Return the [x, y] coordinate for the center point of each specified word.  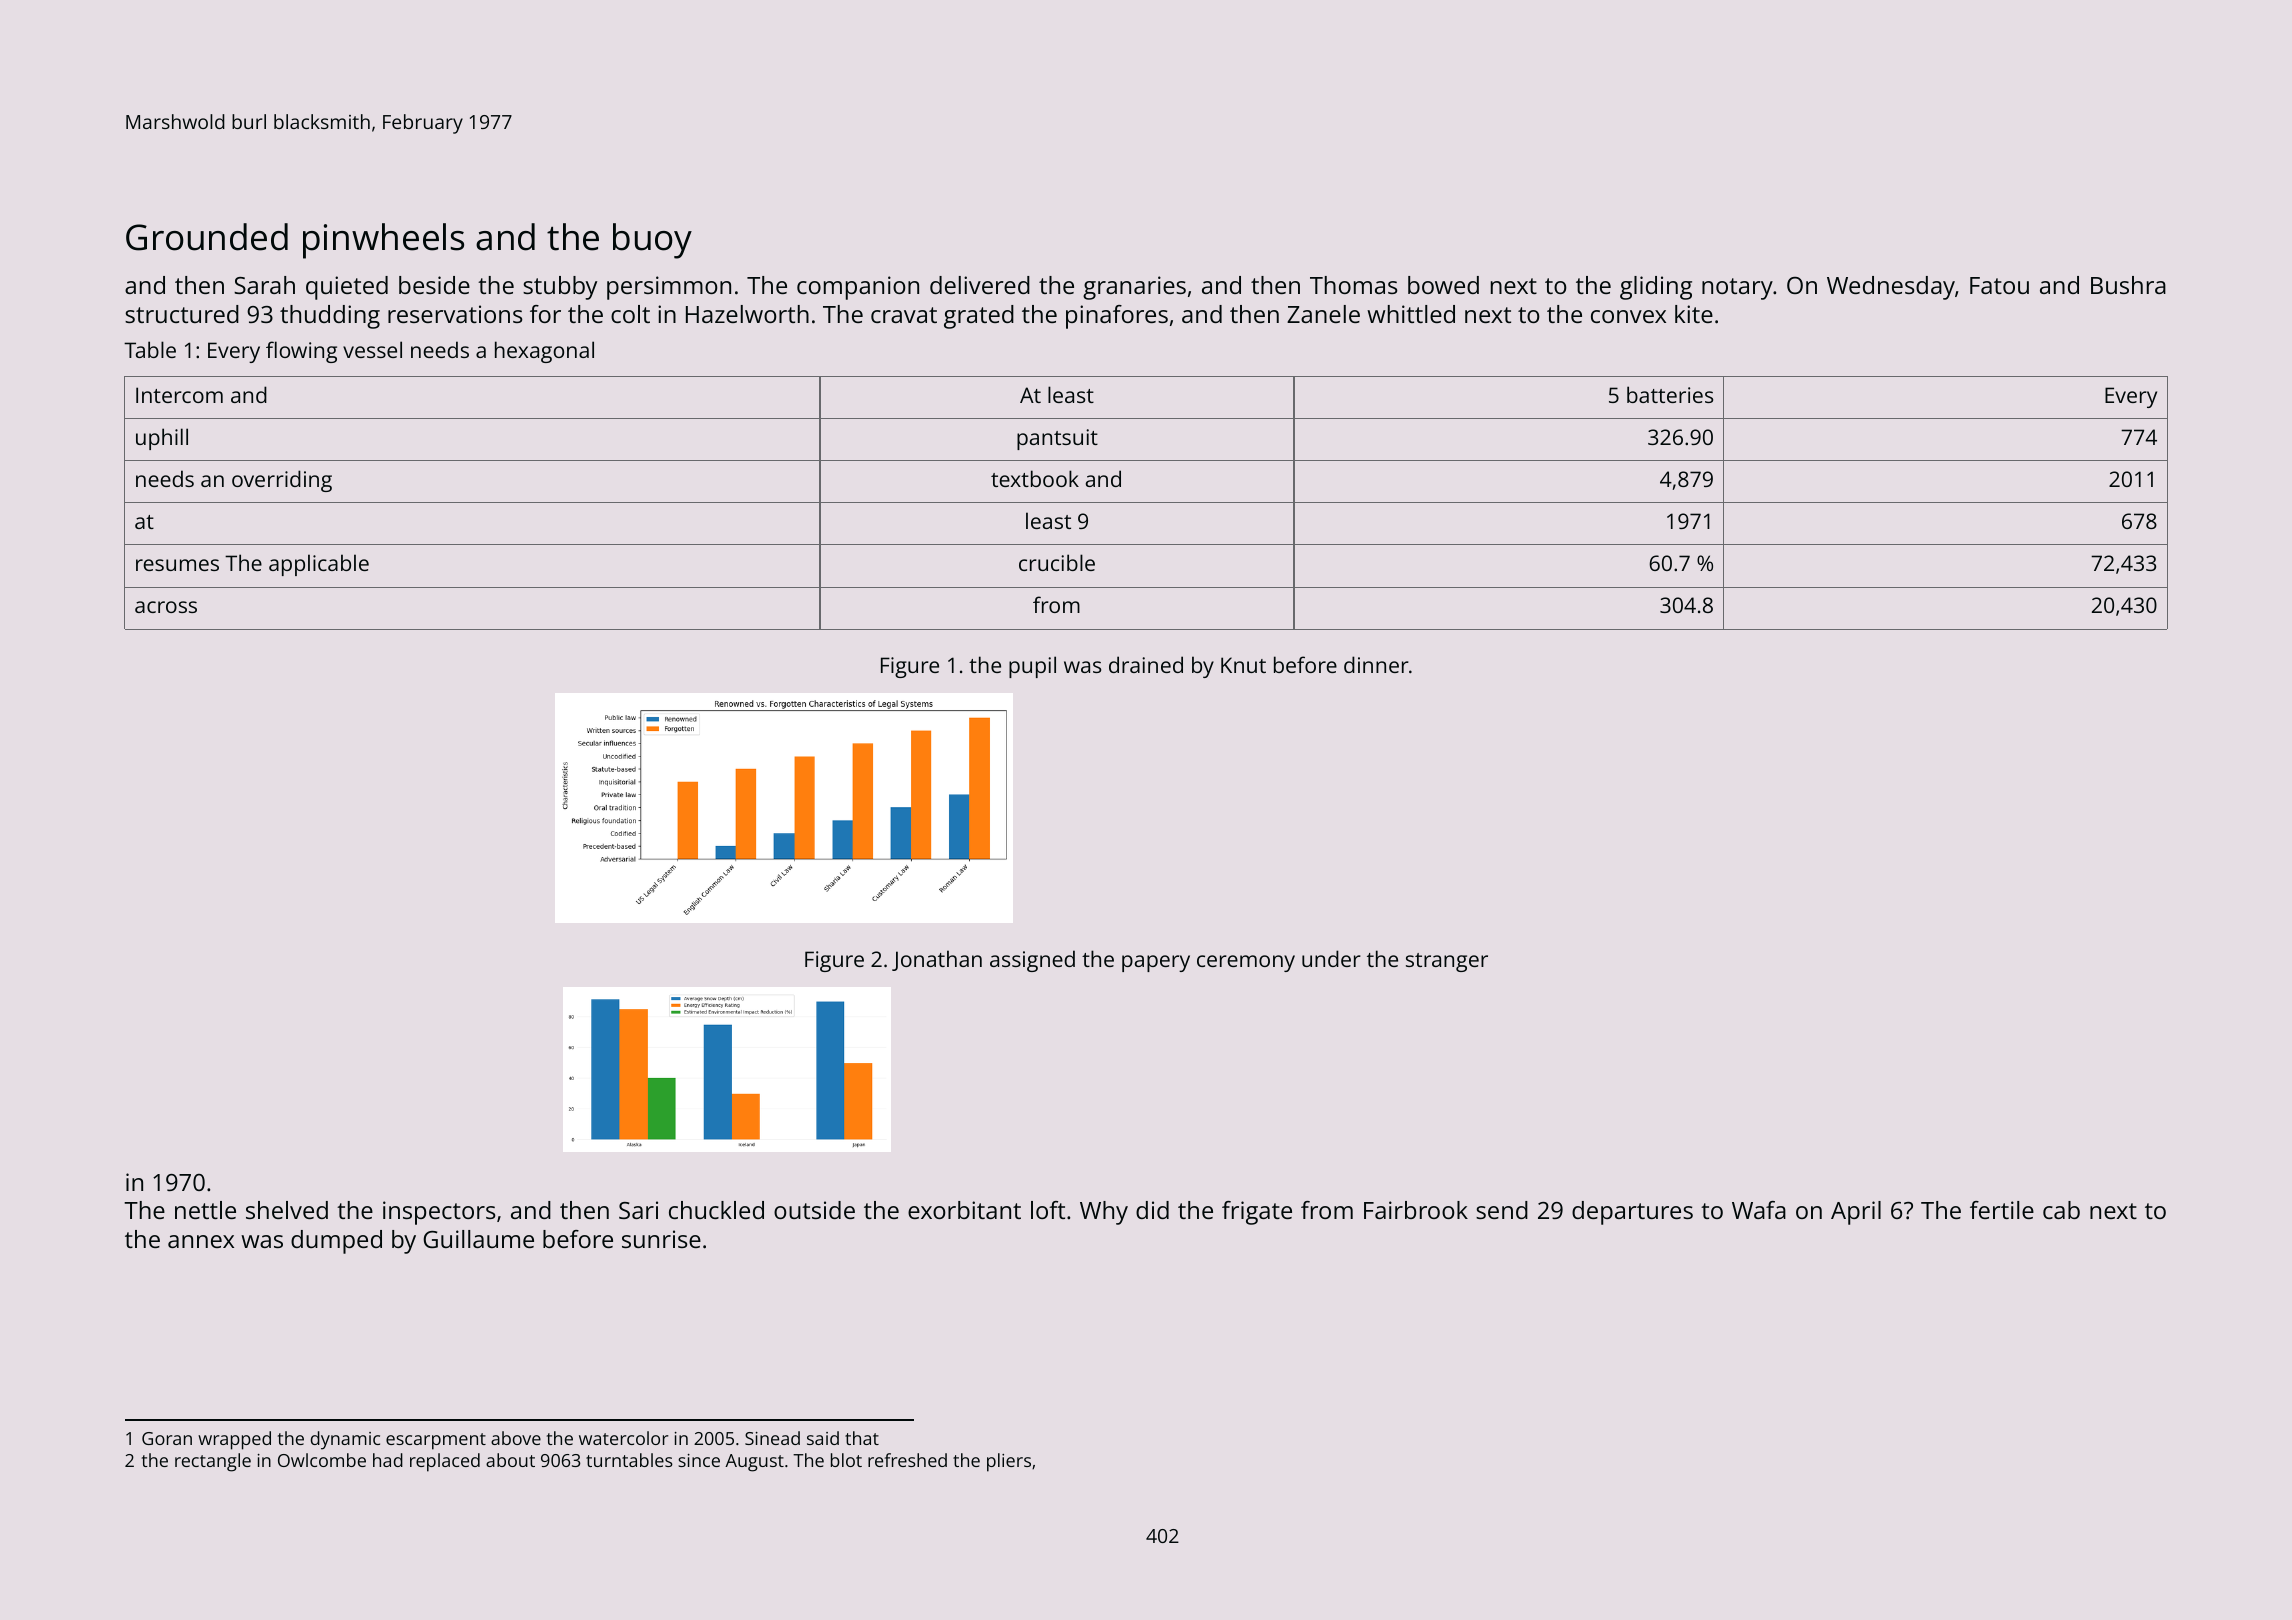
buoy [652, 241]
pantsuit [1057, 439]
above [516, 1438]
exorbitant [964, 1210]
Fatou [1999, 285]
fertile [2002, 1210]
